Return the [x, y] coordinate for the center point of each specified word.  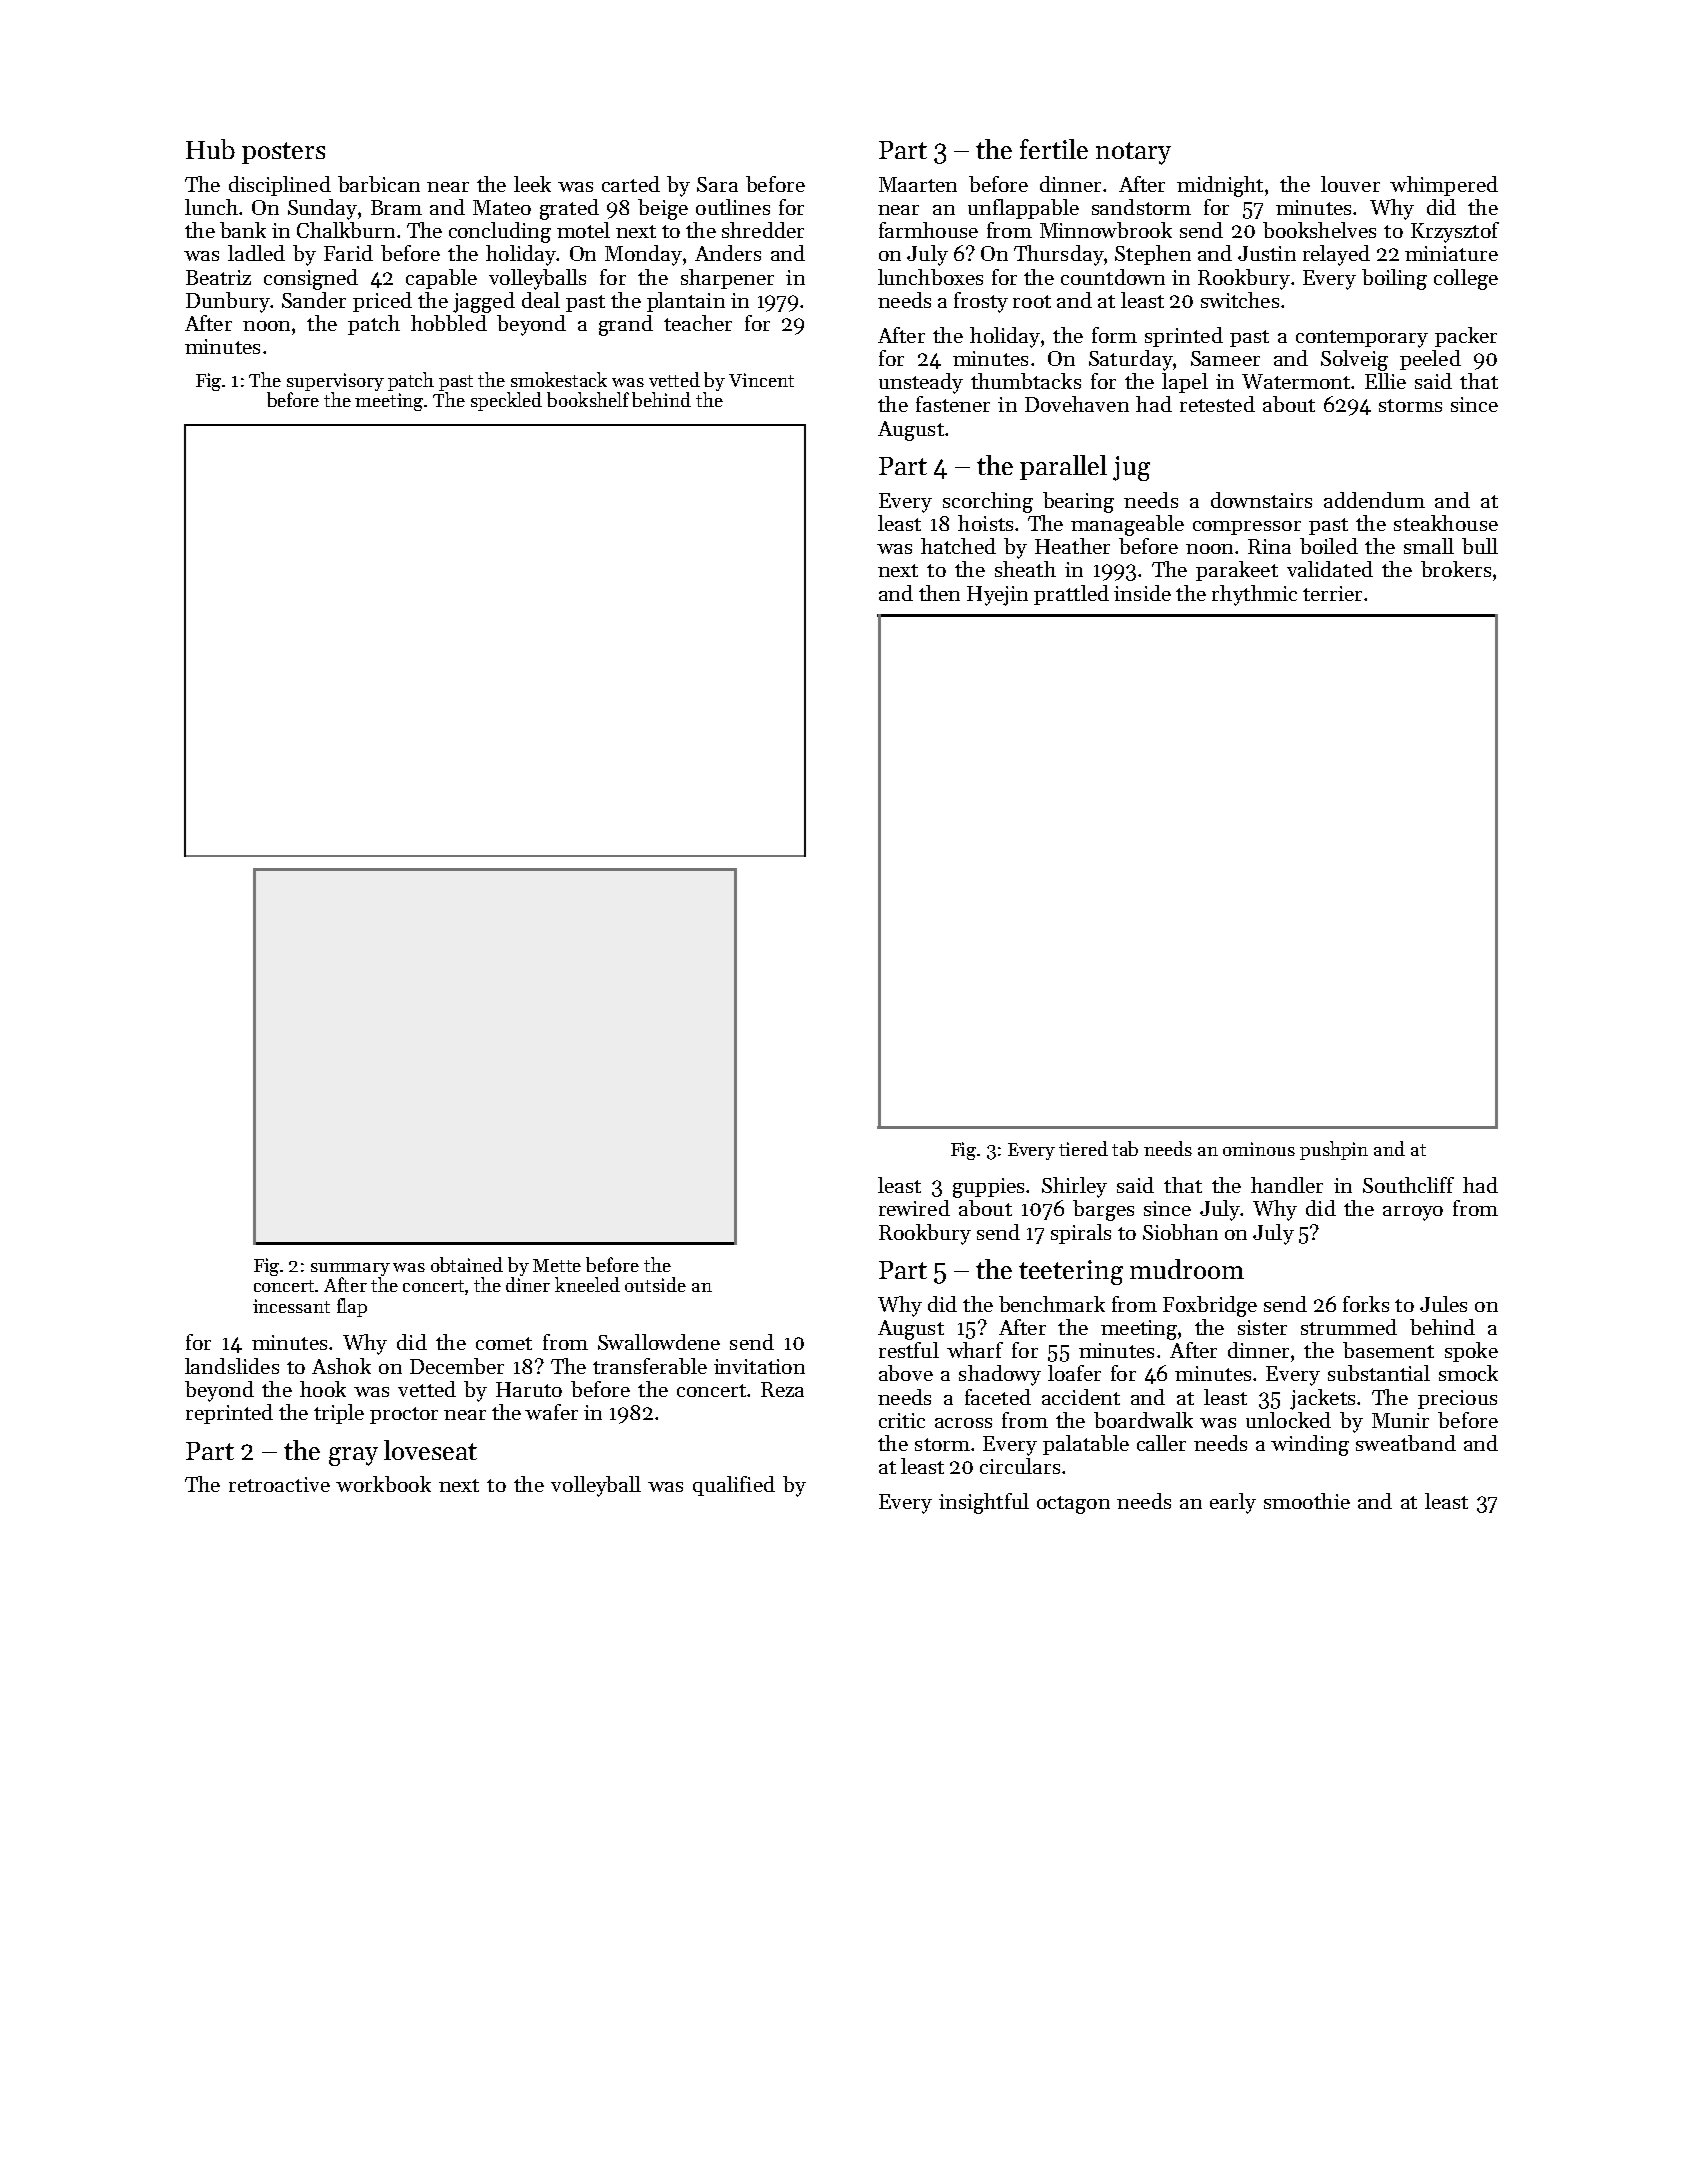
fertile [1054, 149]
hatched [958, 546]
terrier [1332, 593]
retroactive [279, 1484]
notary [1133, 153]
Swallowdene [659, 1342]
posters [283, 153]
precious [1457, 1399]
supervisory [335, 382]
